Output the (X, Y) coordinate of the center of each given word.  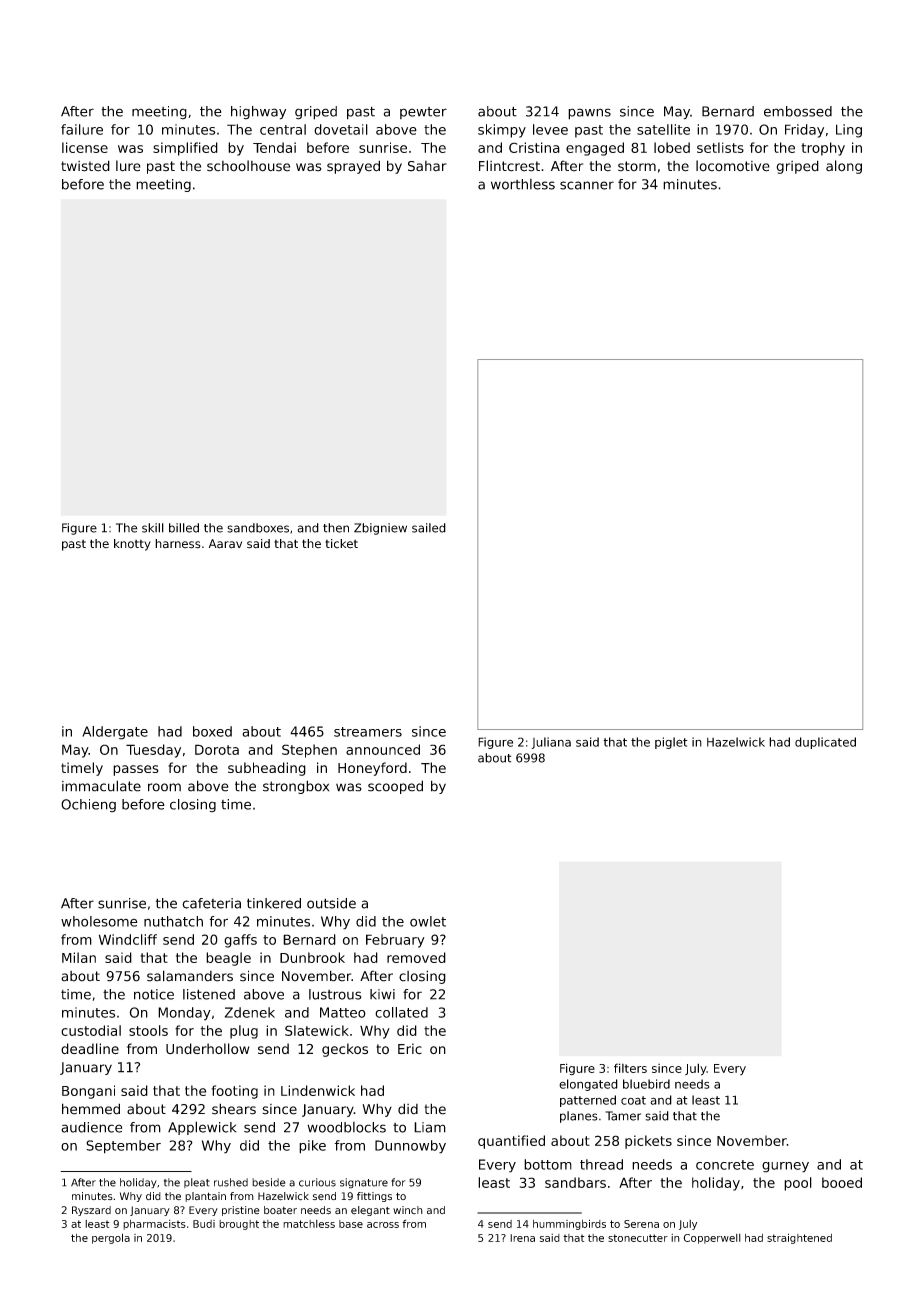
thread (601, 1164)
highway (258, 113)
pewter (423, 113)
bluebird (646, 1084)
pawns (589, 114)
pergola (111, 1238)
